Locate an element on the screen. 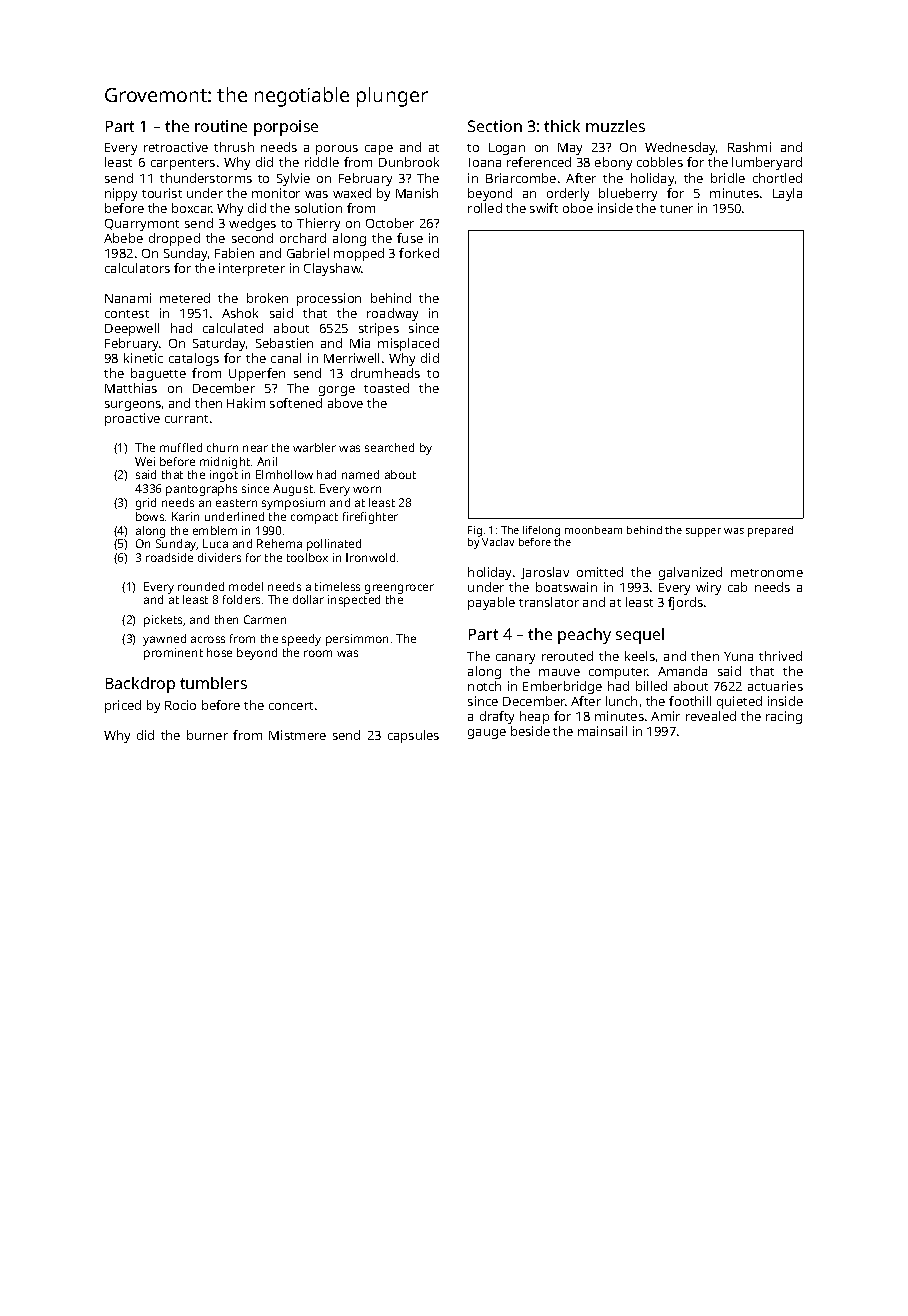 The image size is (908, 1316). Upperfen is located at coordinates (257, 374).
